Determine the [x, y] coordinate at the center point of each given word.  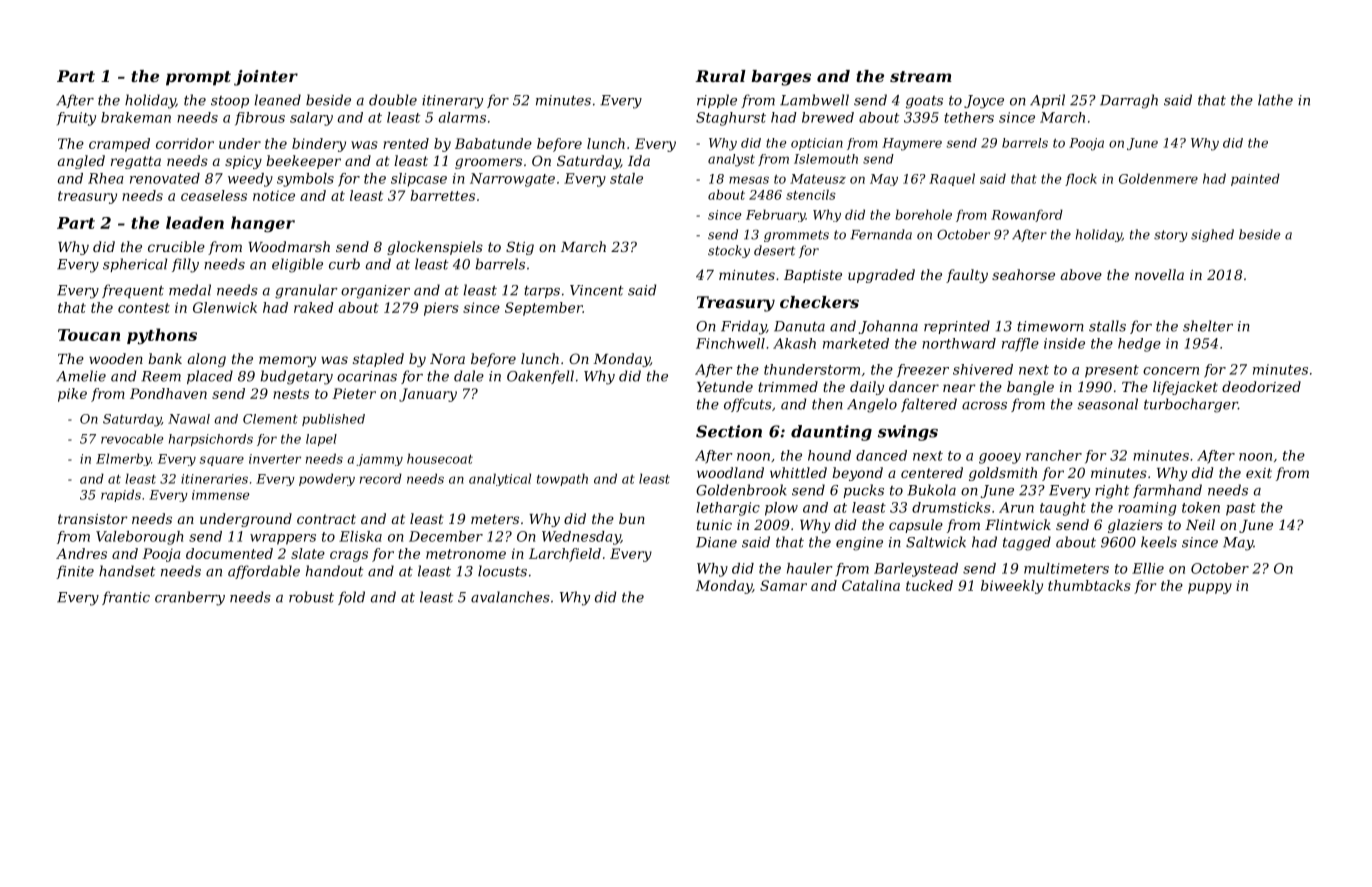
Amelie [81, 376]
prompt [198, 78]
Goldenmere [1158, 178]
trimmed [788, 386]
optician [817, 144]
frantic [126, 598]
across [984, 406]
